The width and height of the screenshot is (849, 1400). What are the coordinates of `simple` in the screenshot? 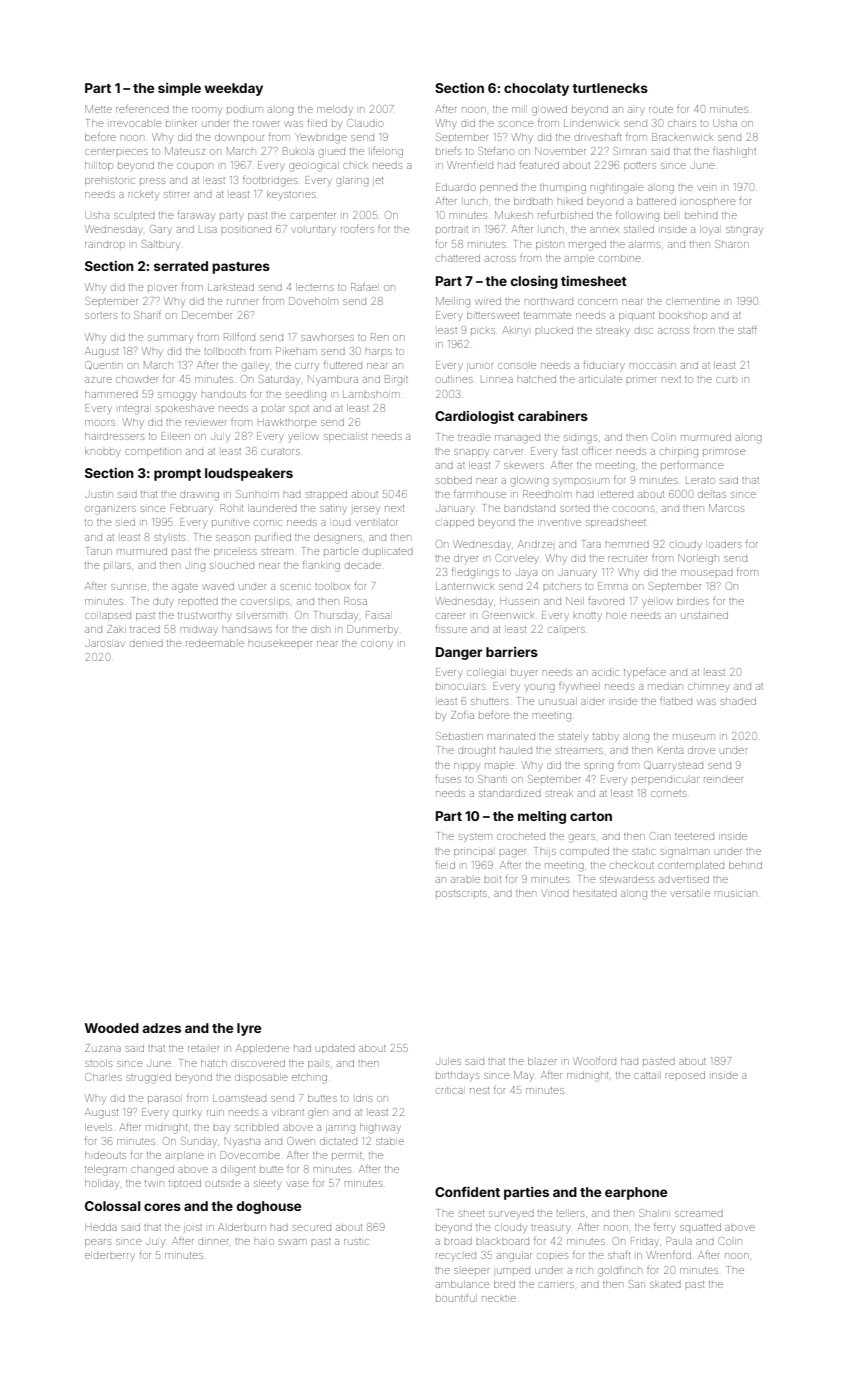 It's located at (179, 89).
